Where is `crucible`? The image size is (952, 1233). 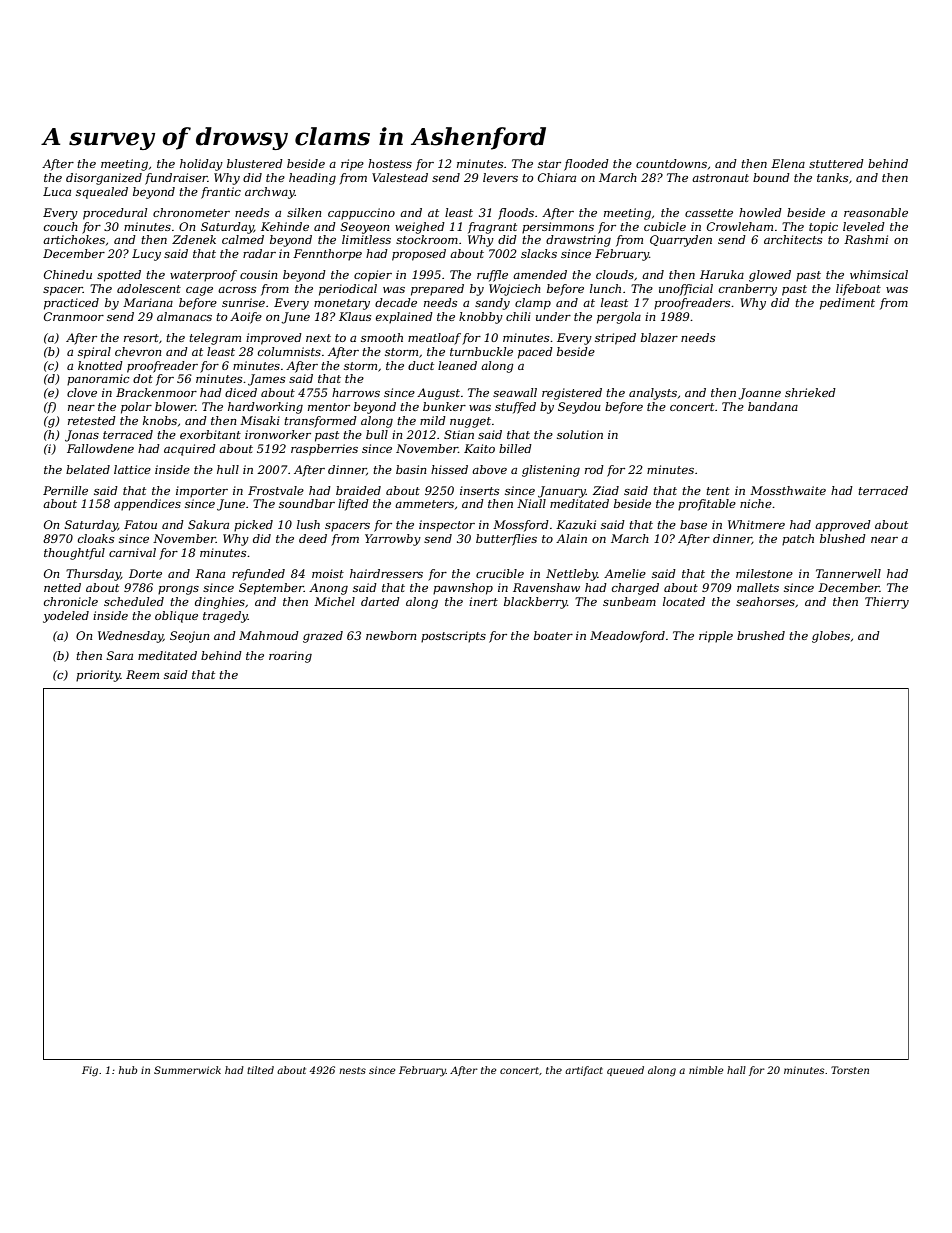
crucible is located at coordinates (500, 573).
